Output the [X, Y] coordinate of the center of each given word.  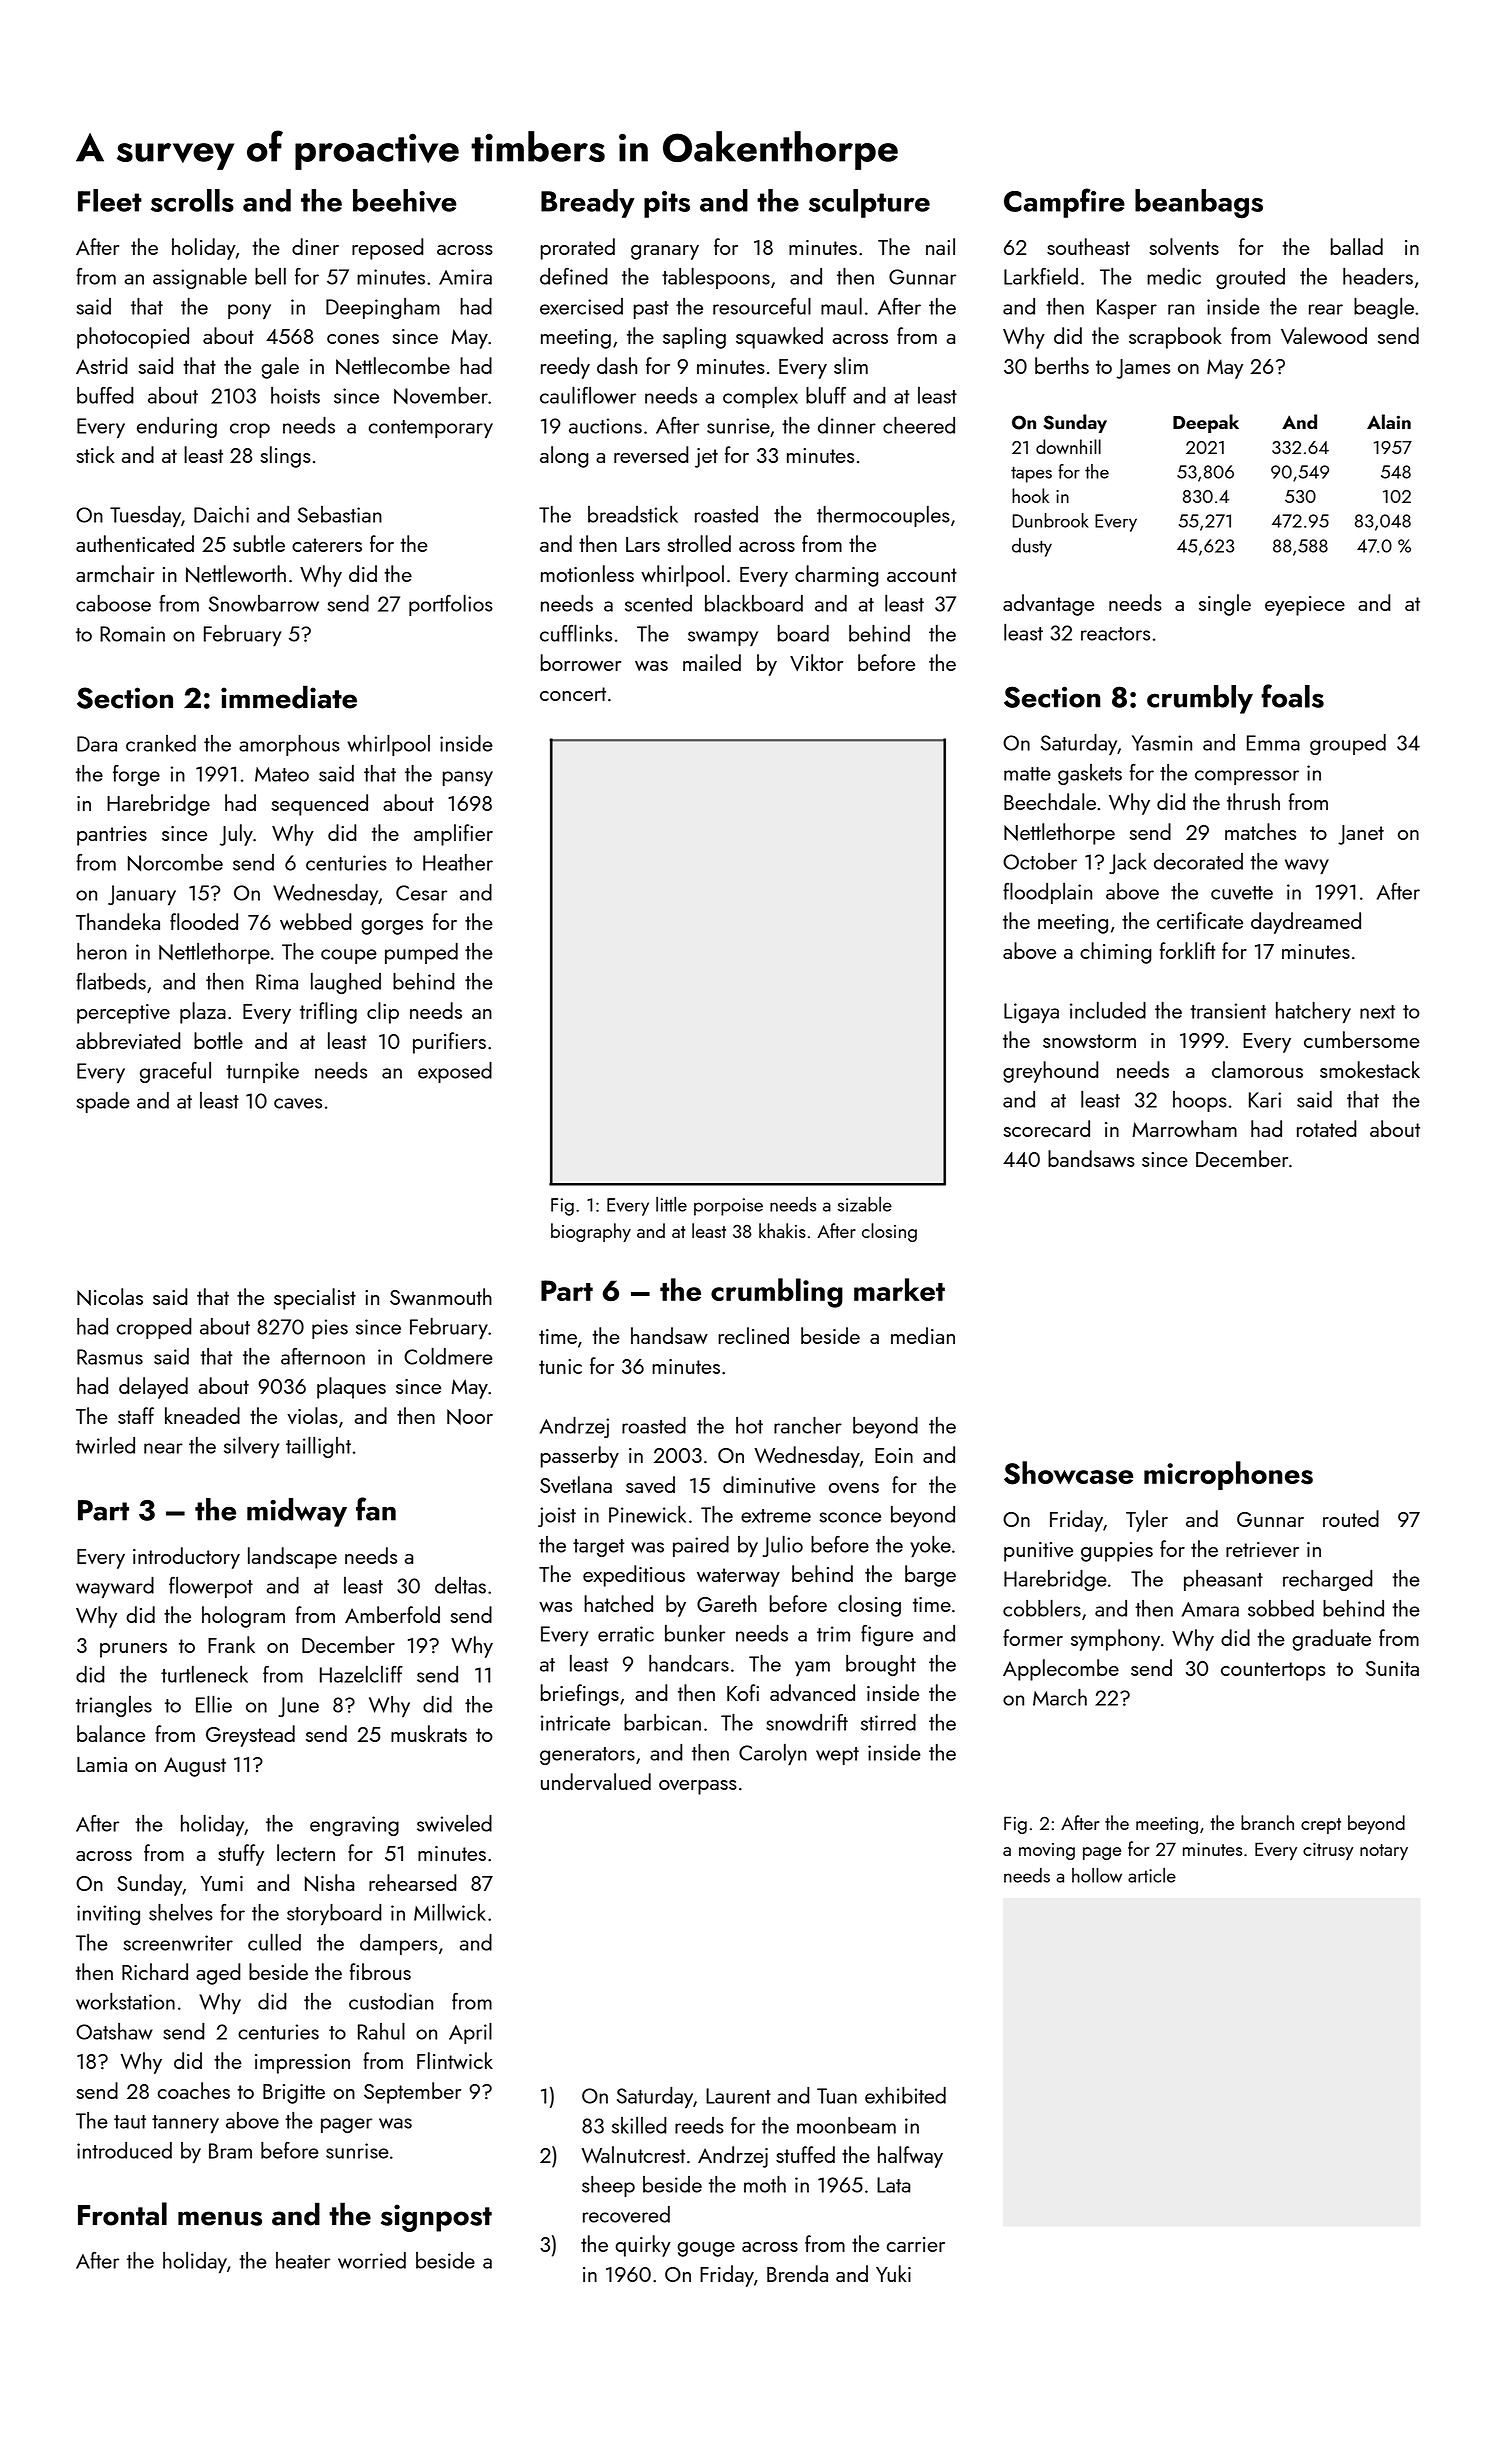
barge [930, 1576]
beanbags [1199, 204]
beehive [405, 201]
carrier [916, 2244]
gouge [706, 2249]
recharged [1328, 1580]
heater [303, 2260]
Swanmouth [441, 1296]
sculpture [869, 203]
